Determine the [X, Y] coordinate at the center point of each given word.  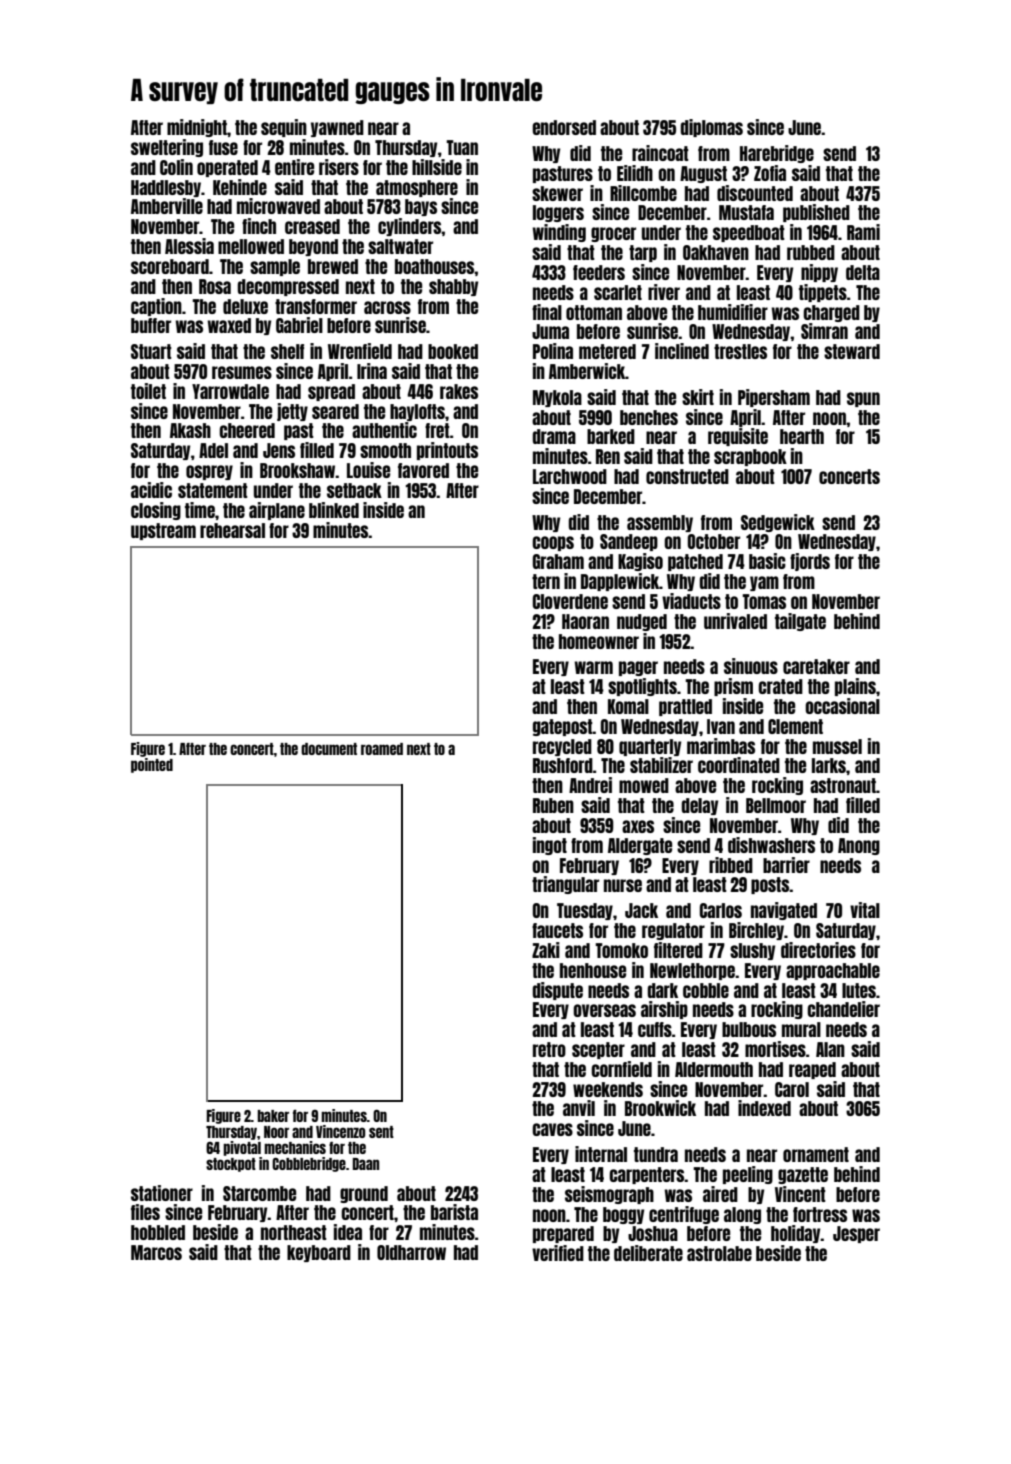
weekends [608, 1089]
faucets [557, 930]
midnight [197, 128]
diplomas [711, 128]
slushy [752, 951]
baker [273, 1116]
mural [801, 1029]
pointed [152, 765]
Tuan [462, 147]
